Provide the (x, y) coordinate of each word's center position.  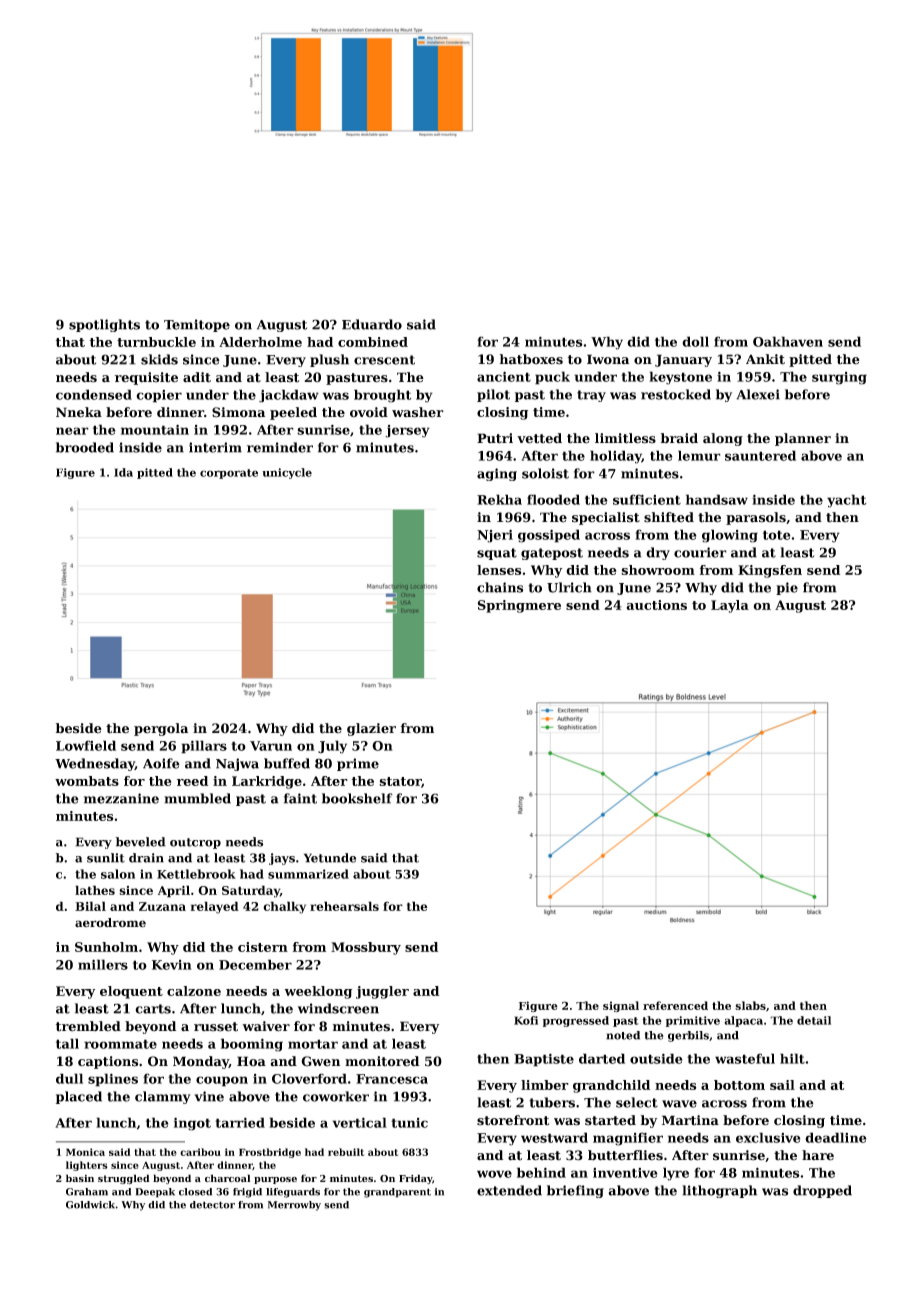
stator (400, 782)
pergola (161, 729)
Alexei (758, 394)
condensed (94, 394)
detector (212, 1205)
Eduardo (372, 324)
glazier (371, 729)
